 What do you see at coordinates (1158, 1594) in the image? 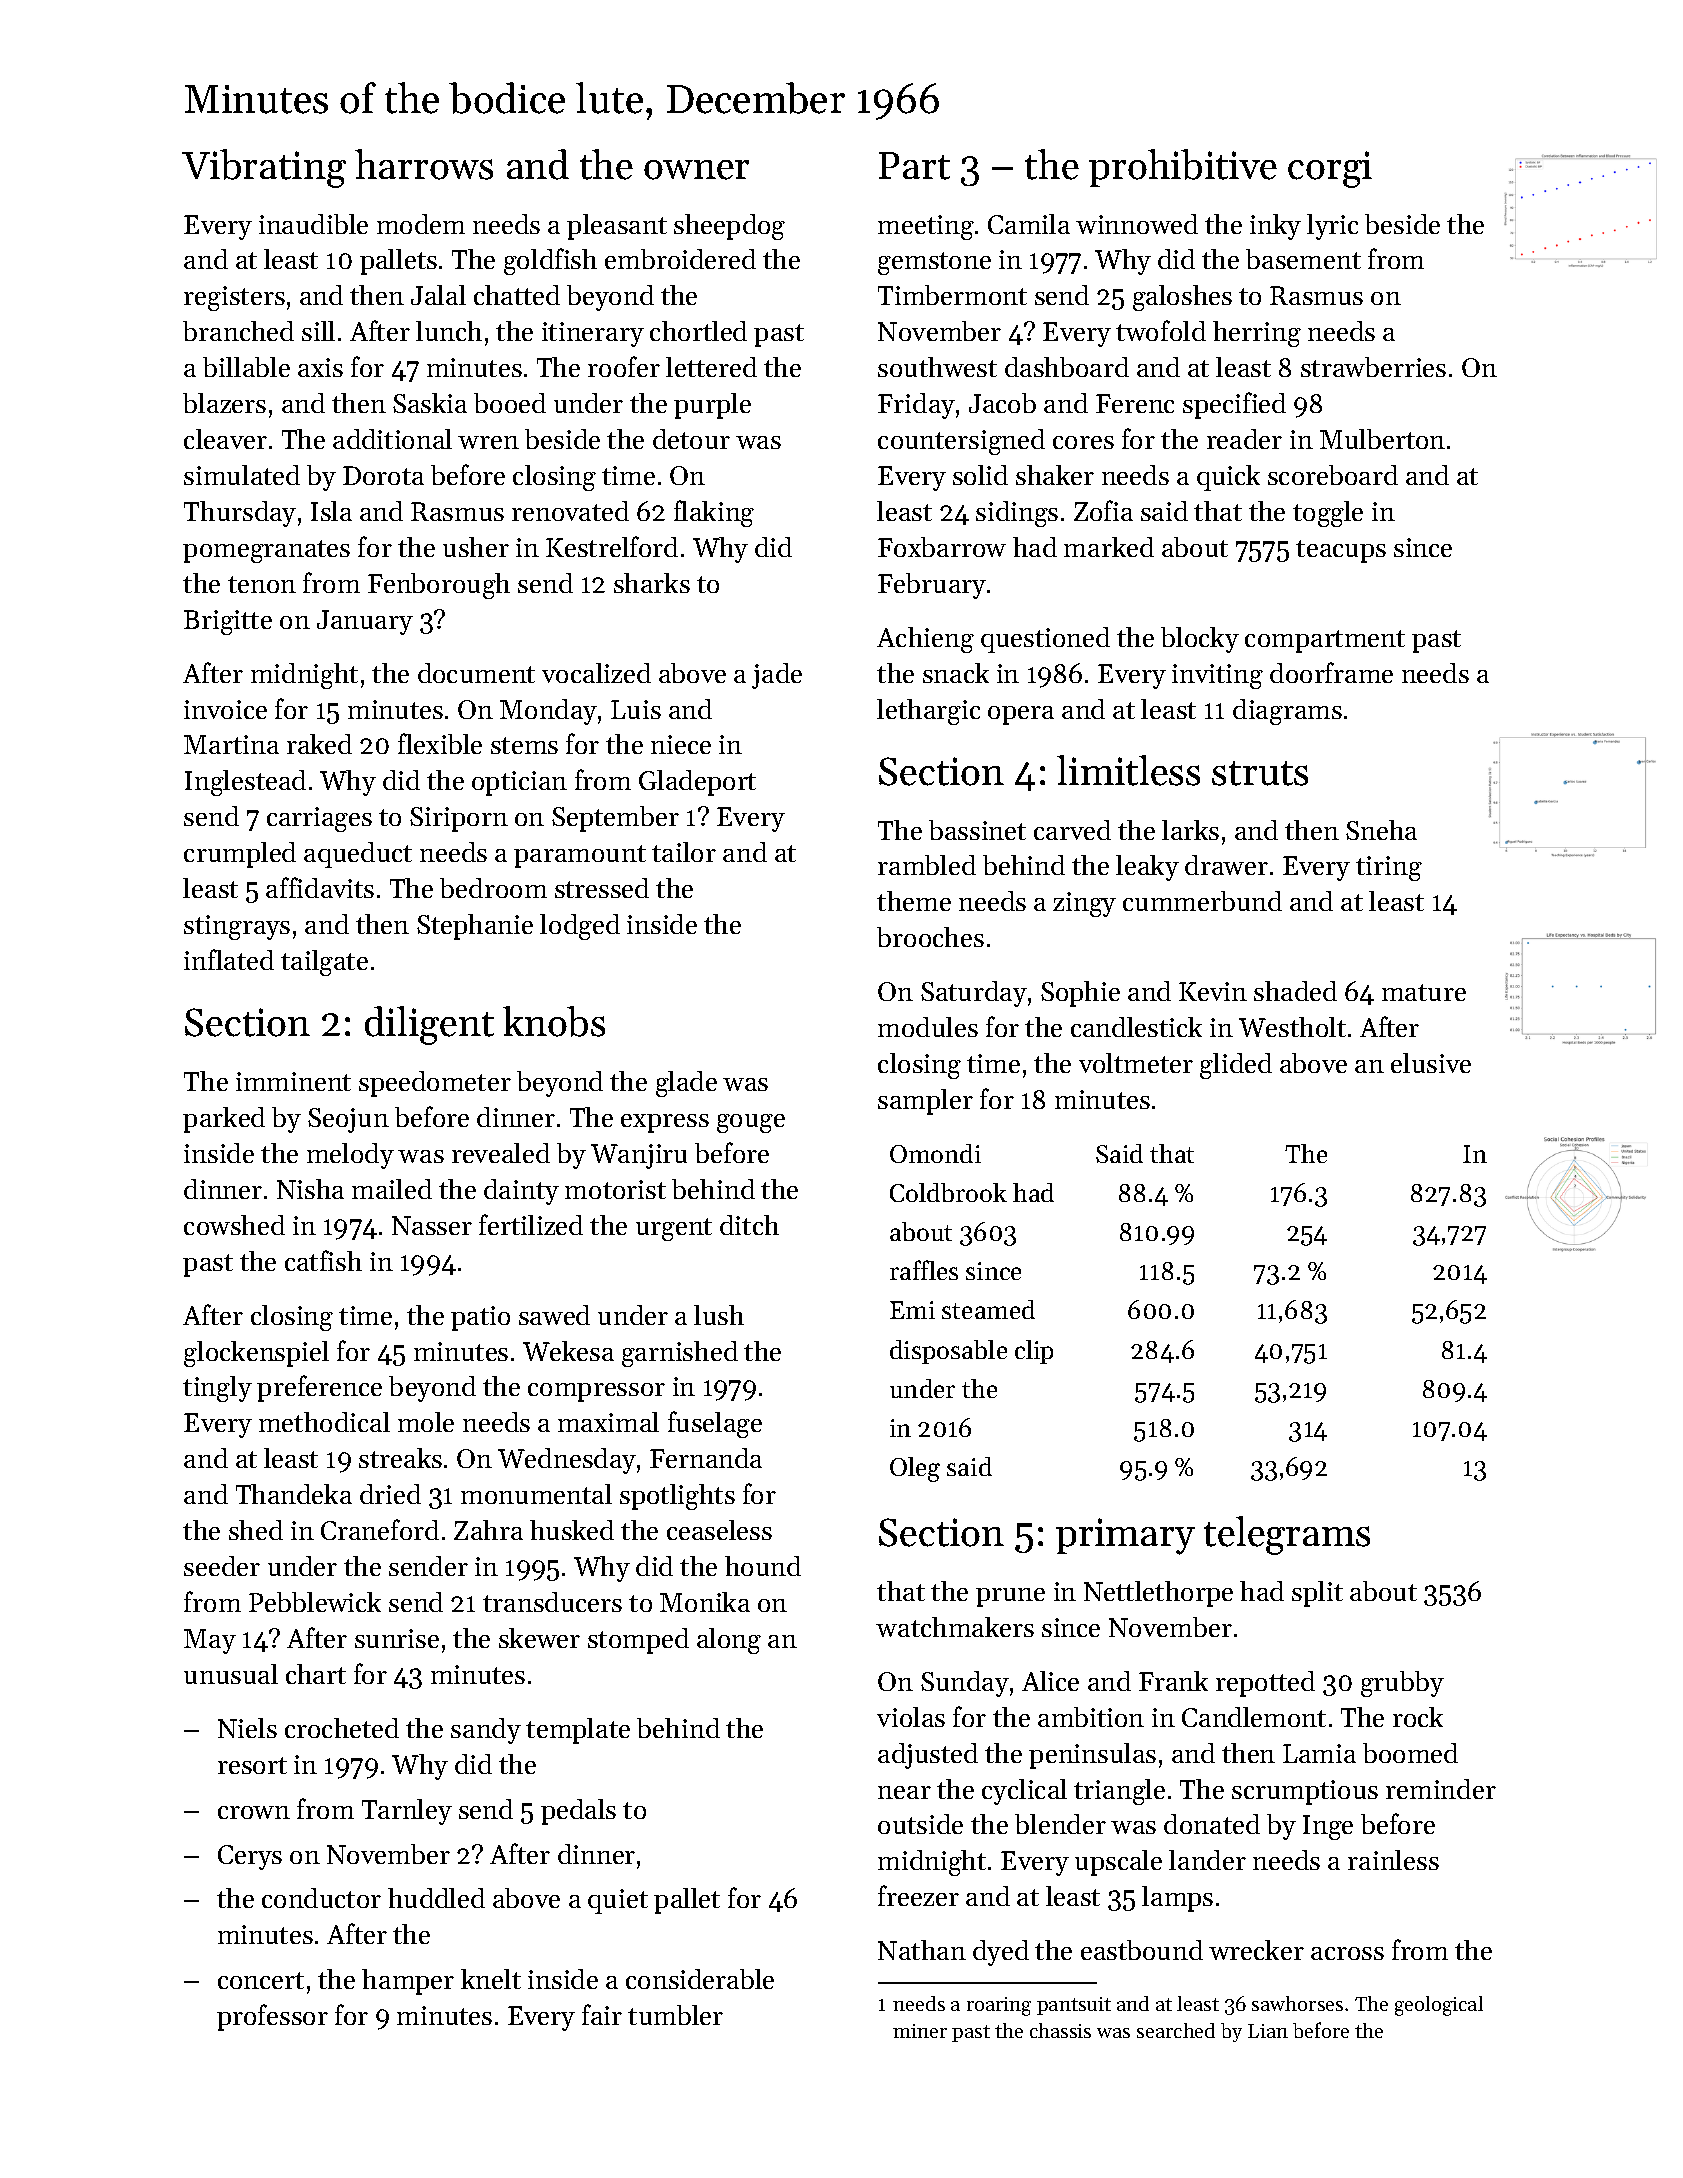
I see `Nettlethorpe` at bounding box center [1158, 1594].
